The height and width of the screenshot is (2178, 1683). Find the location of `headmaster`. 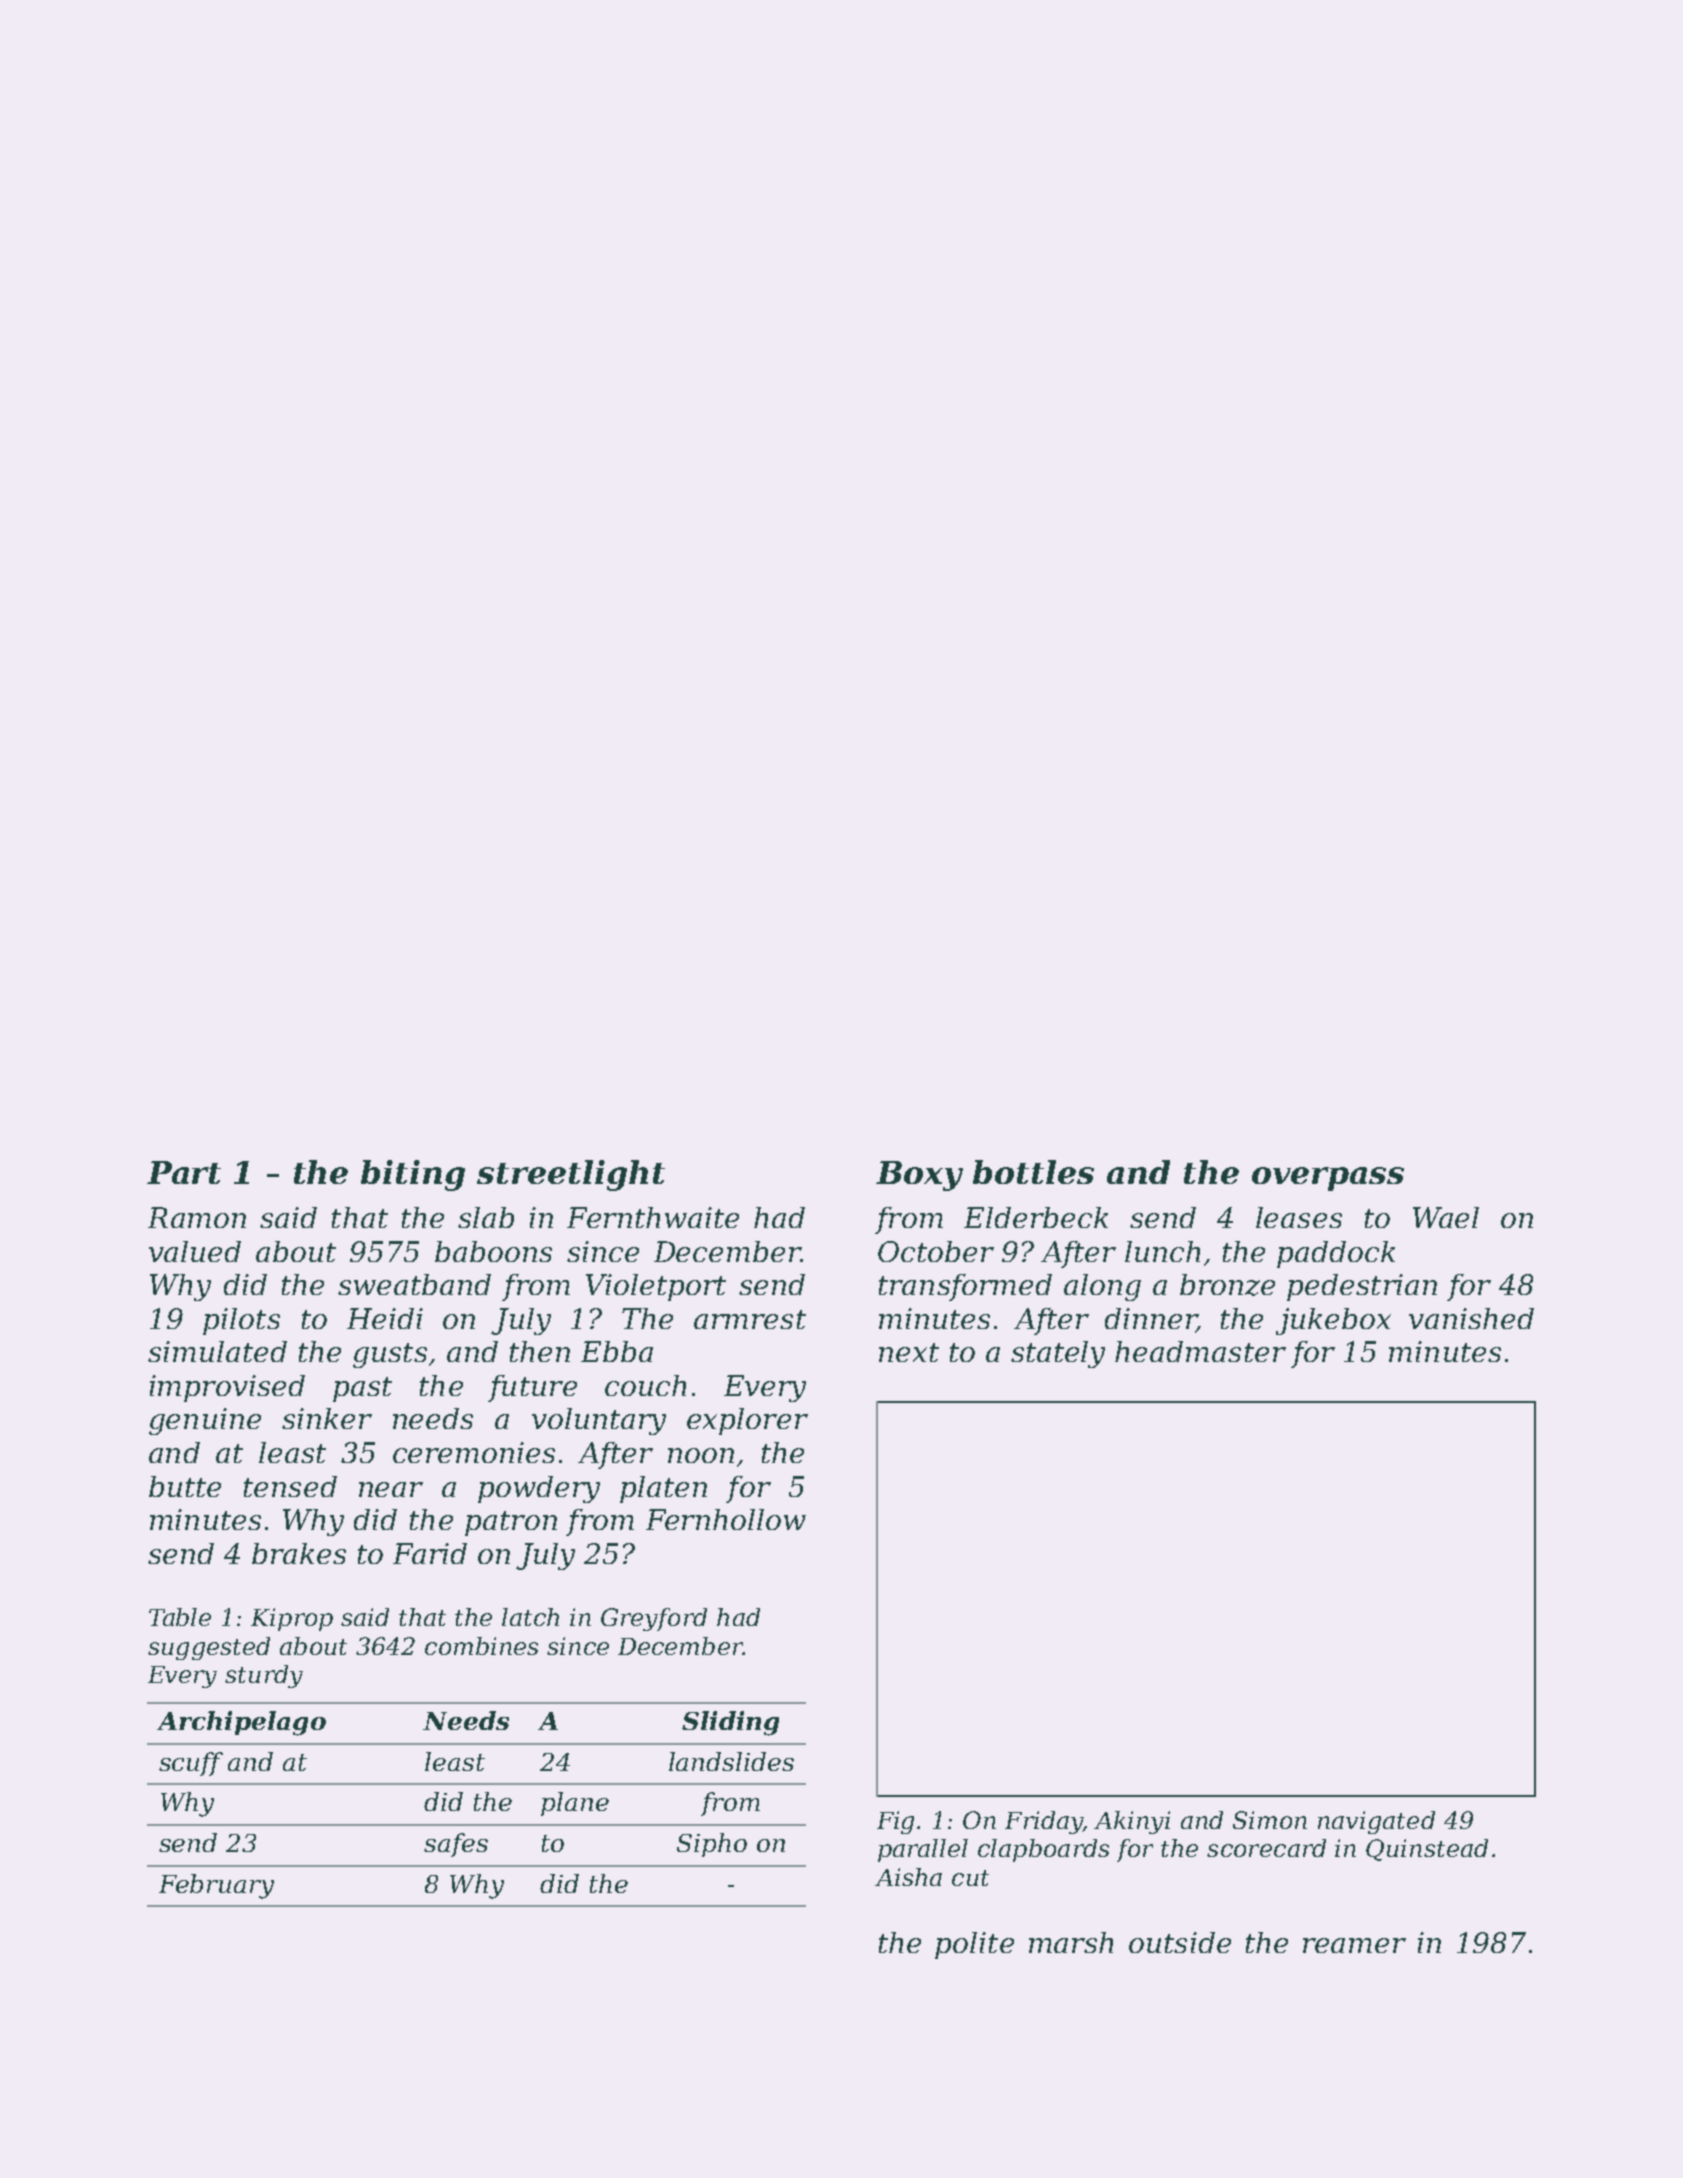

headmaster is located at coordinates (1200, 1351).
